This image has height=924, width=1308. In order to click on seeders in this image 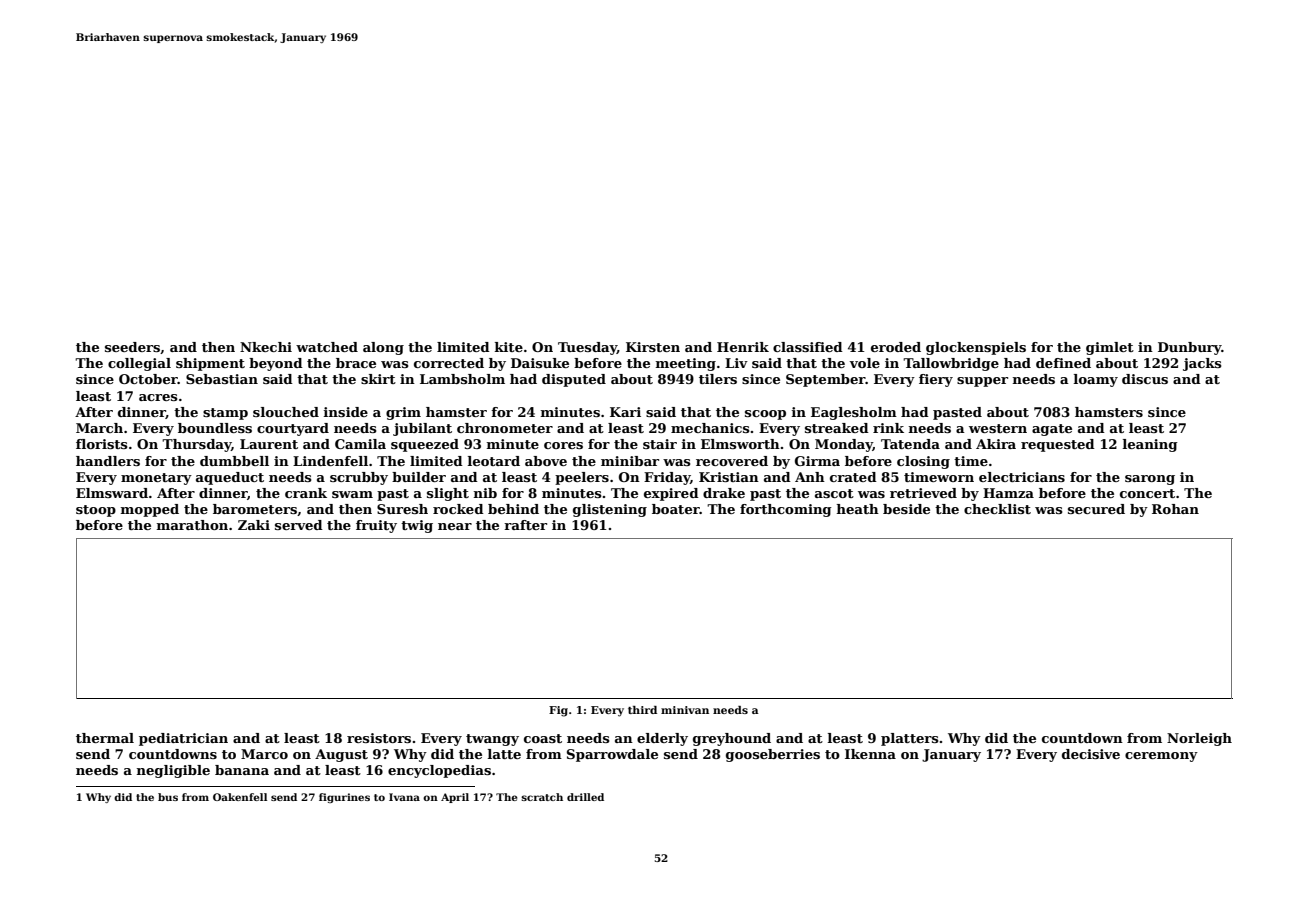, I will do `click(132, 347)`.
